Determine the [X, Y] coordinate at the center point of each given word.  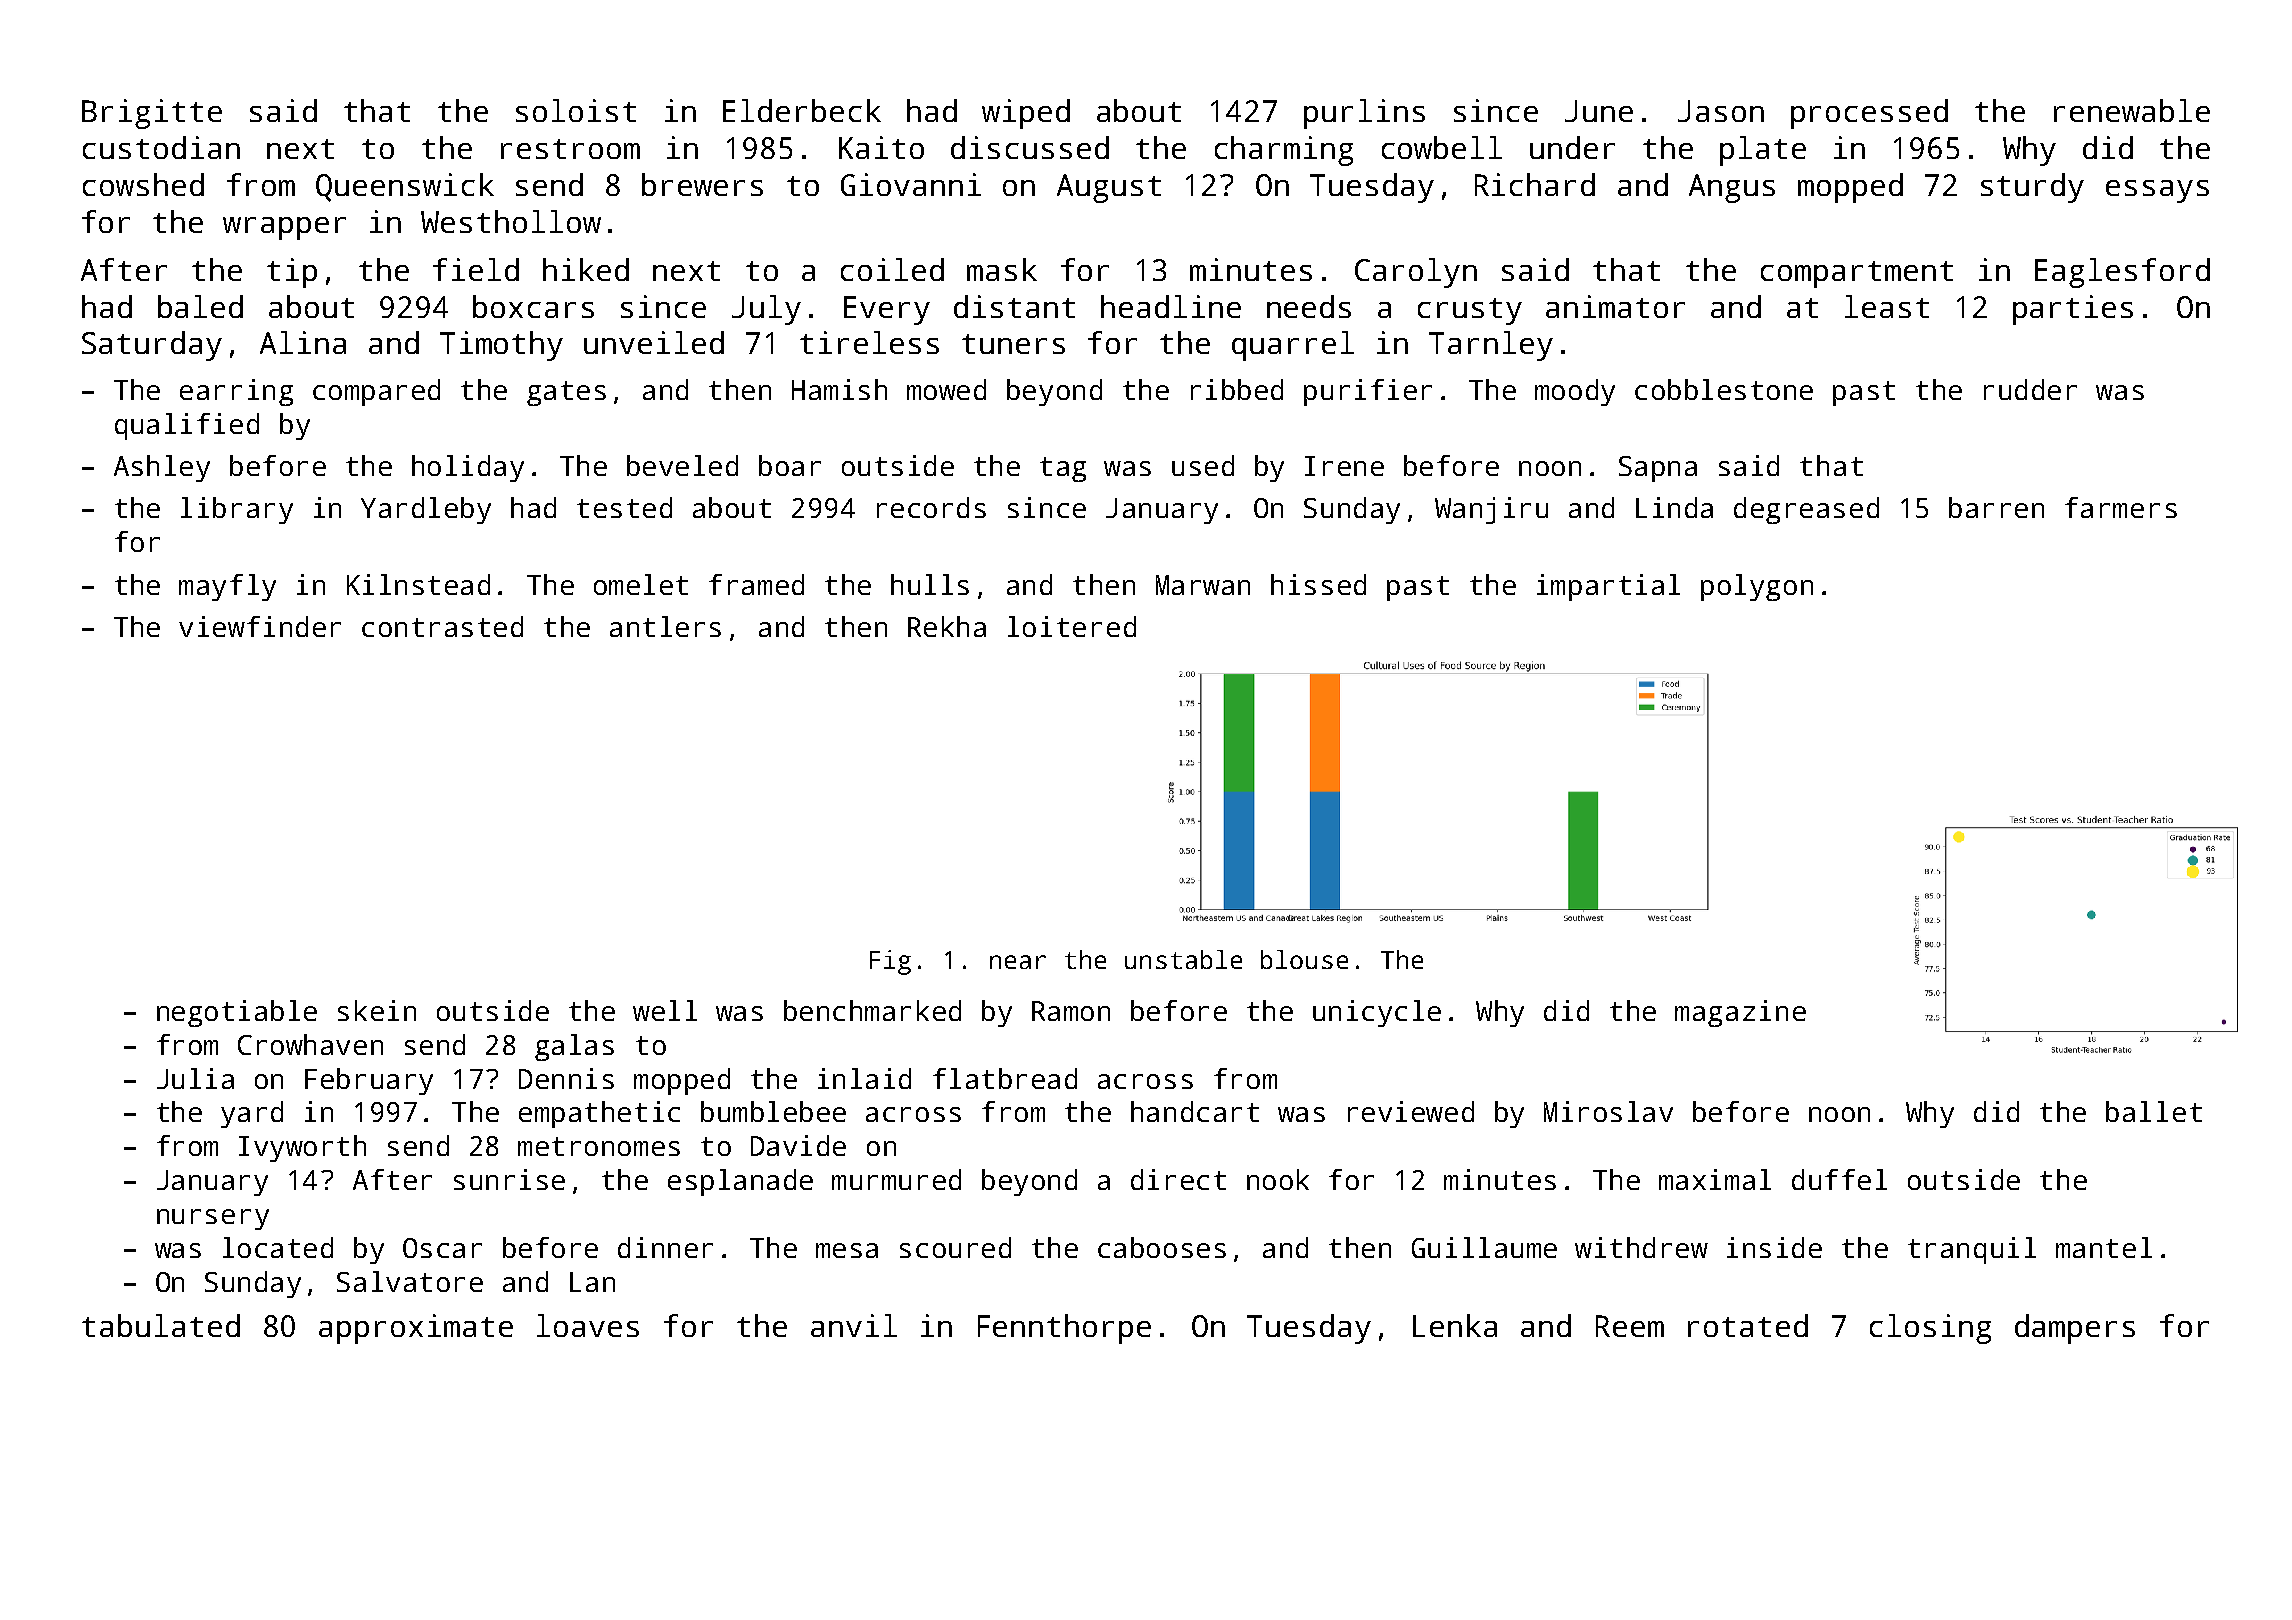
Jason [1721, 111]
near [1018, 962]
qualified [187, 426]
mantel [2104, 1247]
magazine [1740, 1013]
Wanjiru [1491, 510]
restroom [570, 149]
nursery [213, 1219]
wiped [1026, 114]
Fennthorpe [1064, 1329]
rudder [2030, 389]
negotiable [237, 1013]
